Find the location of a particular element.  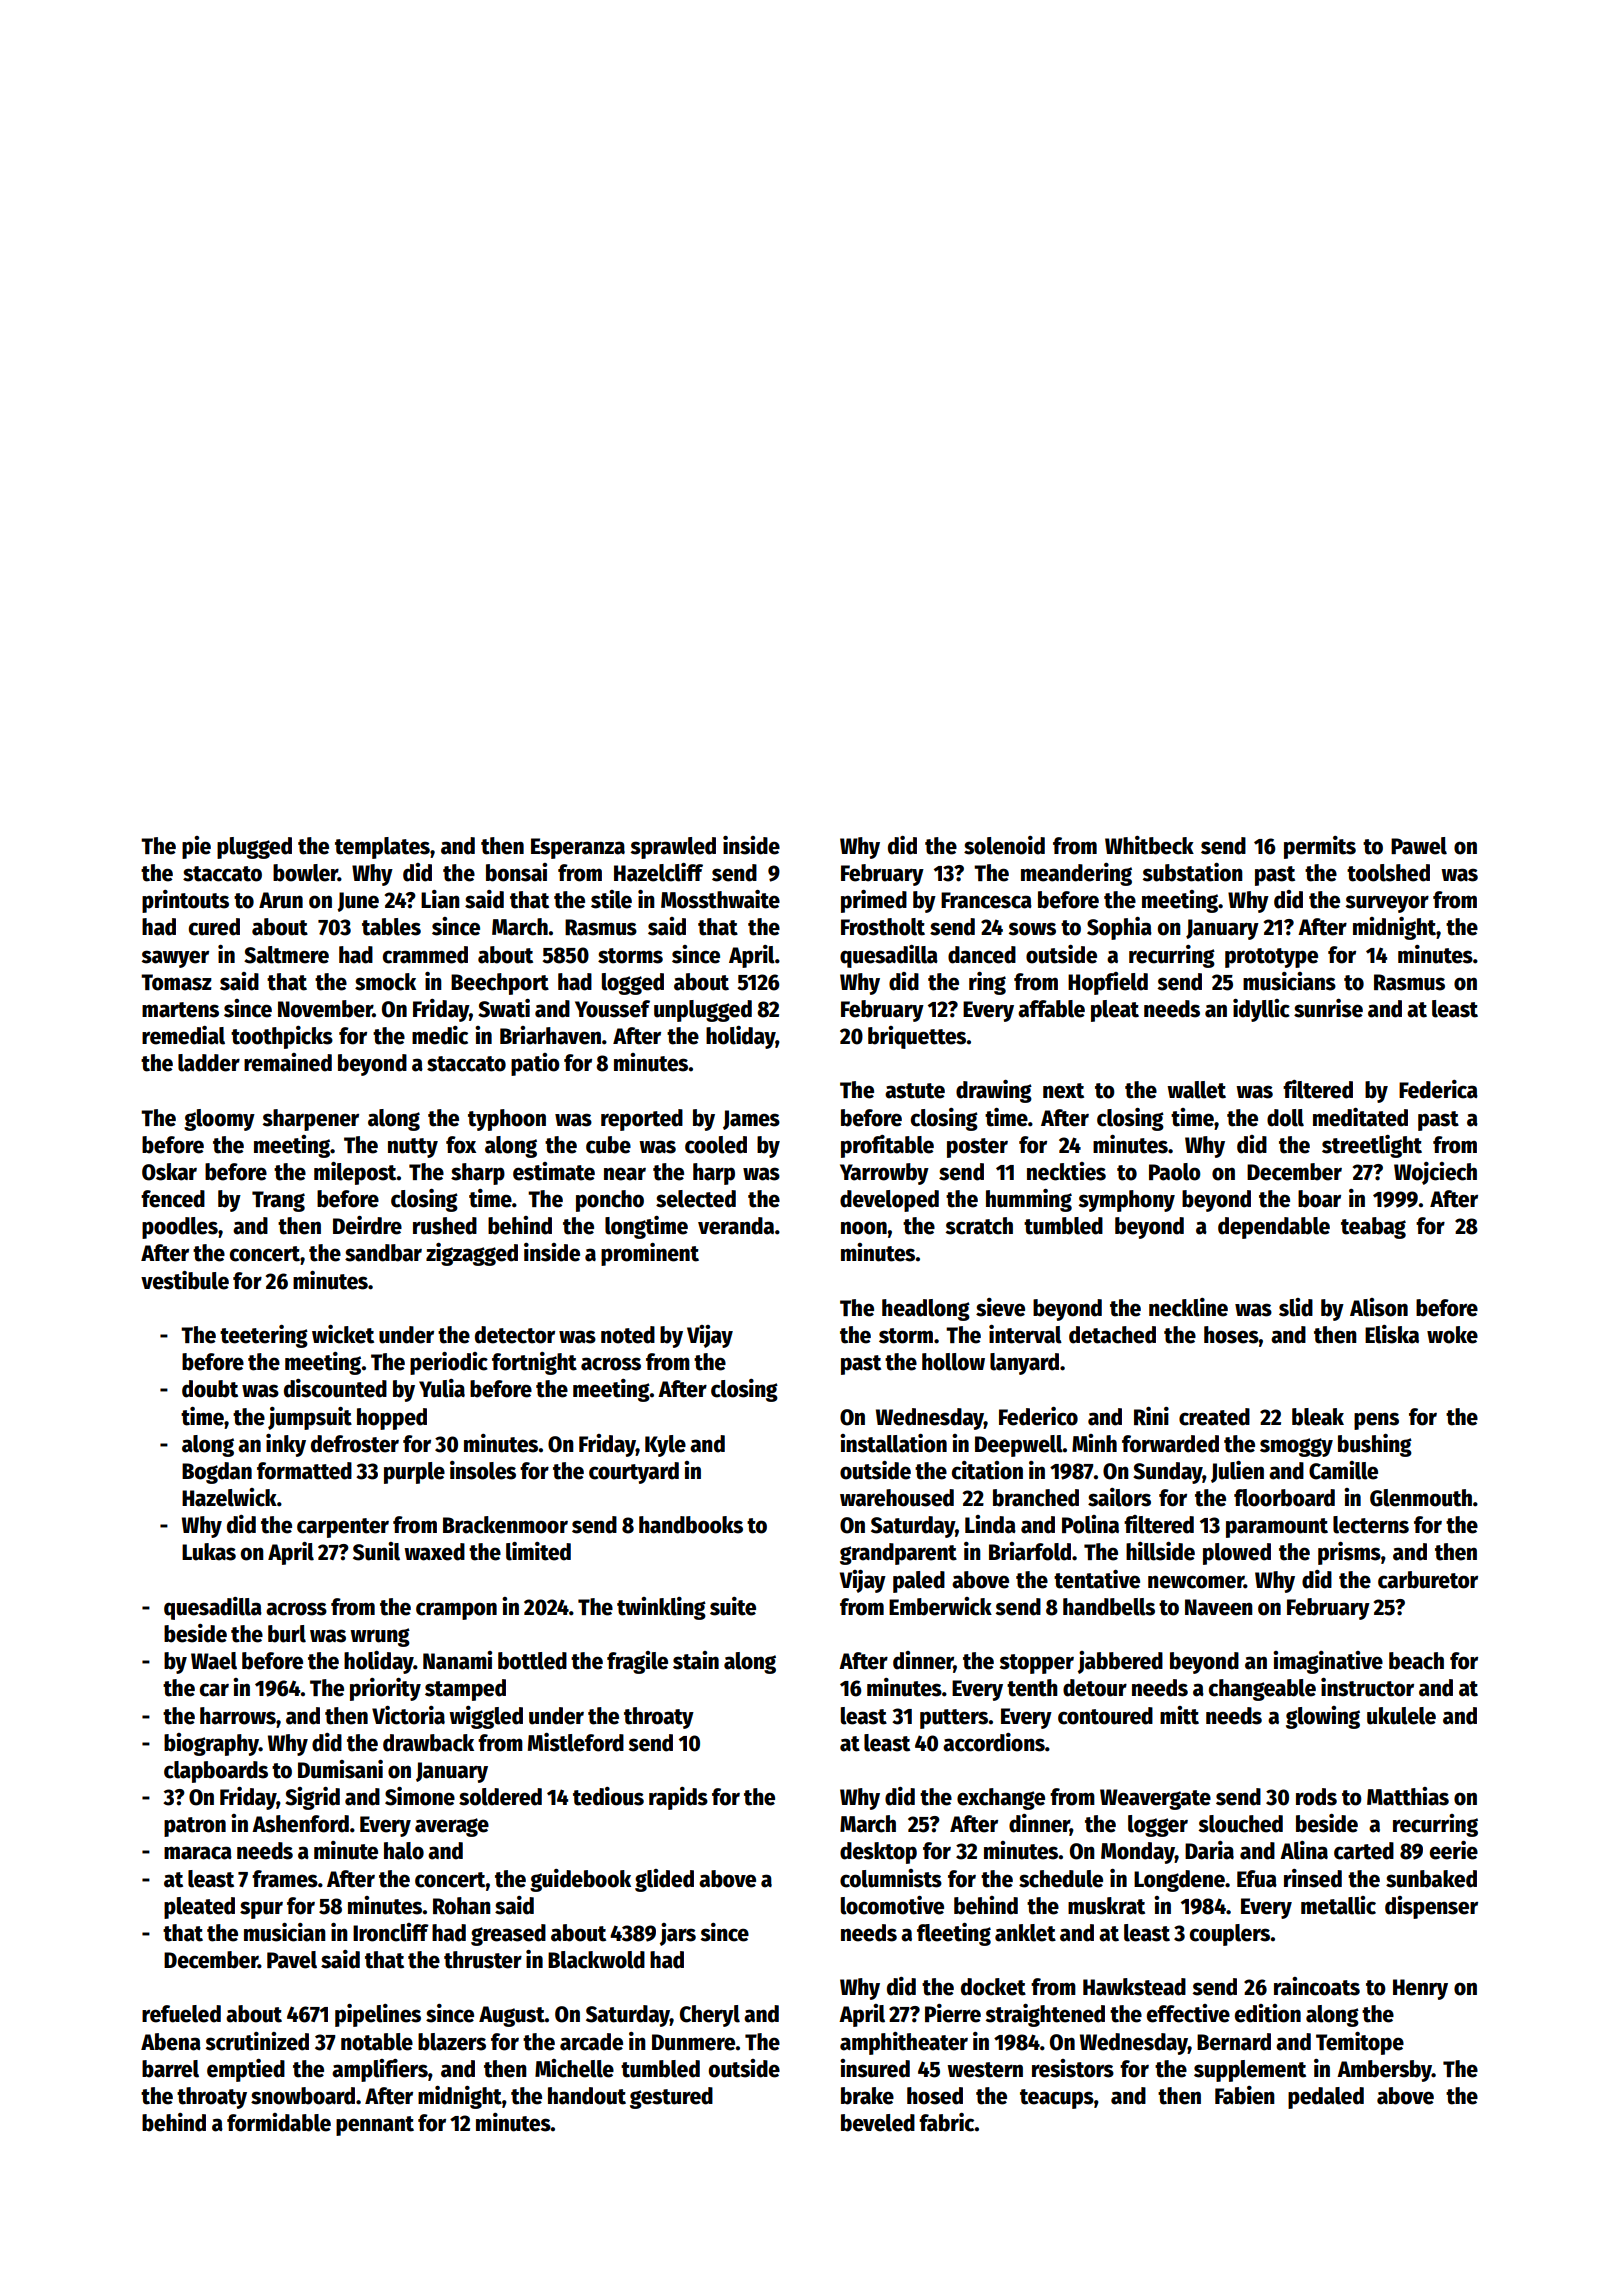

pedaled is located at coordinates (1326, 2098).
